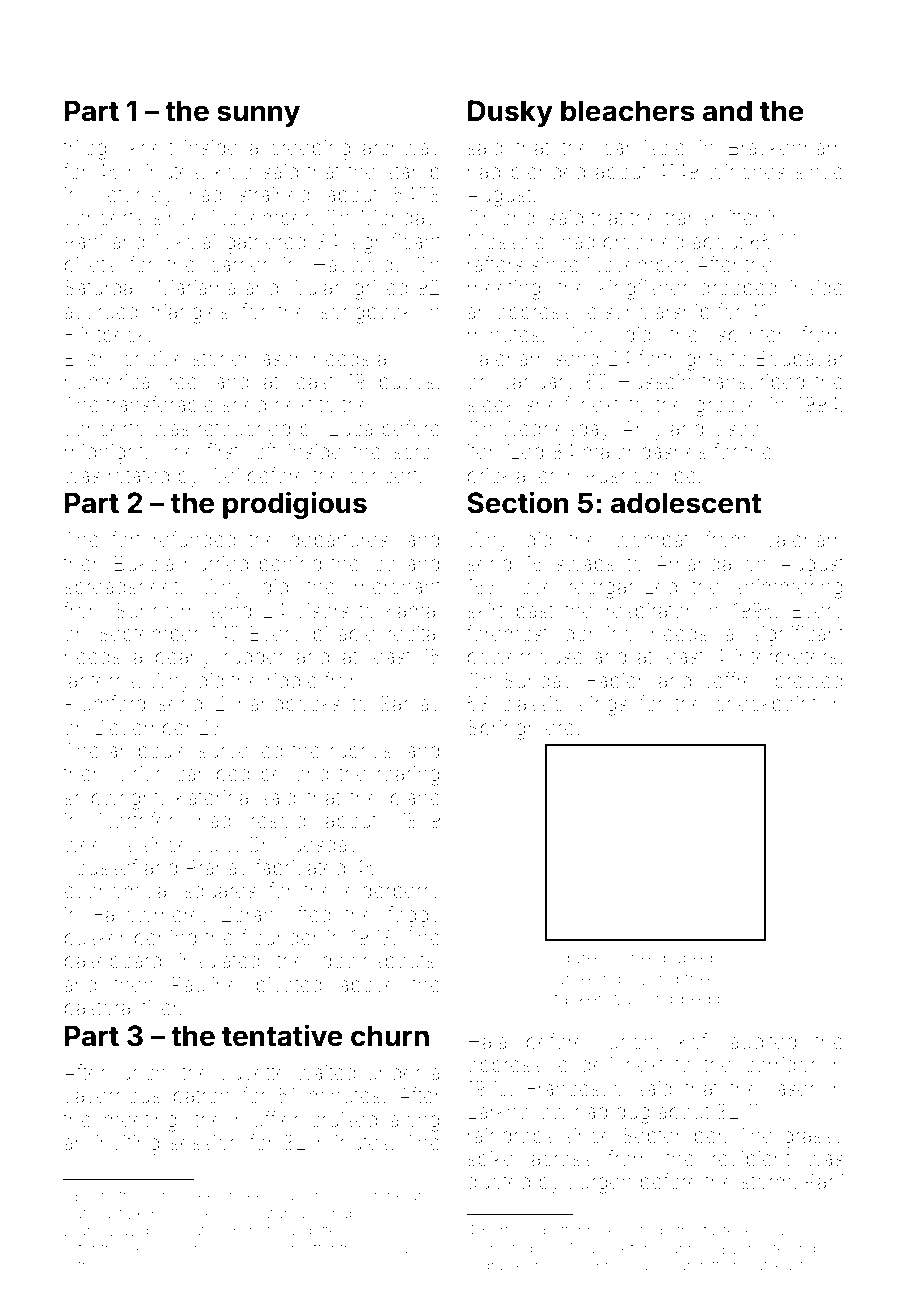 The width and height of the screenshot is (908, 1316). What do you see at coordinates (112, 1097) in the screenshot?
I see `cavernous` at bounding box center [112, 1097].
